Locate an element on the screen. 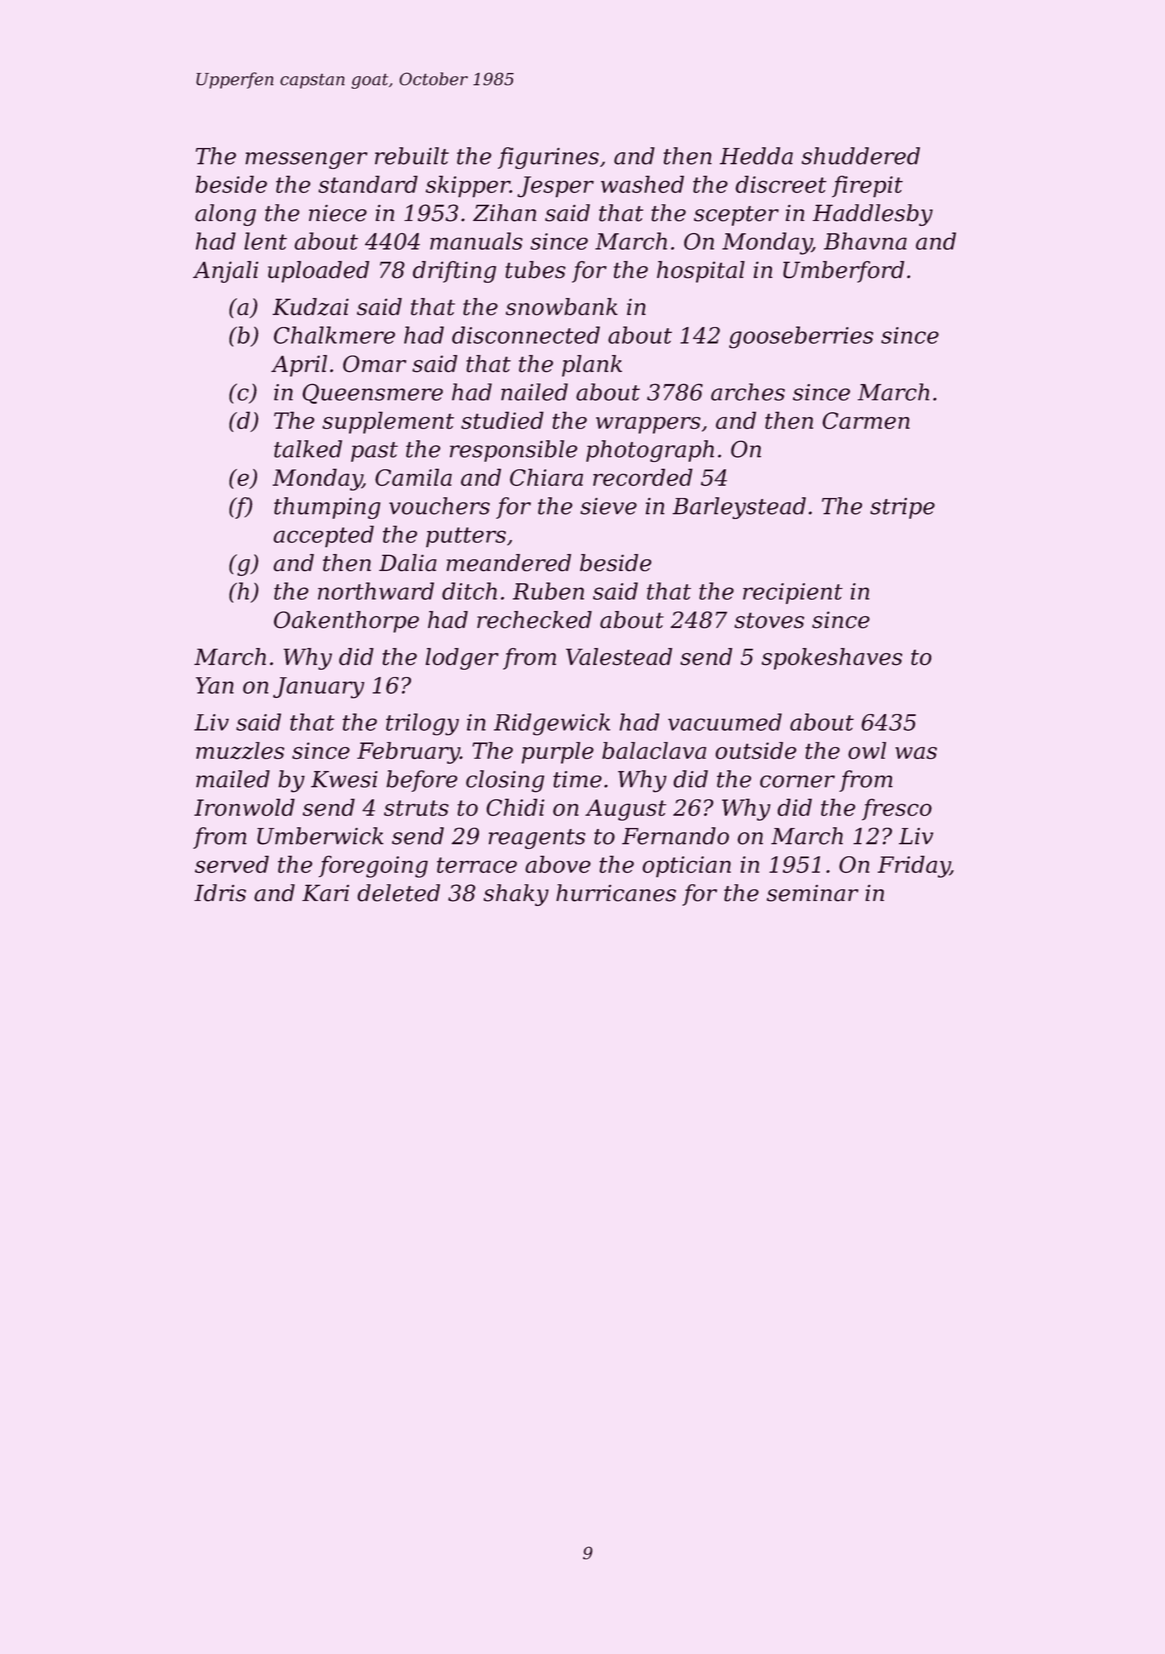  Chiara is located at coordinates (546, 477).
